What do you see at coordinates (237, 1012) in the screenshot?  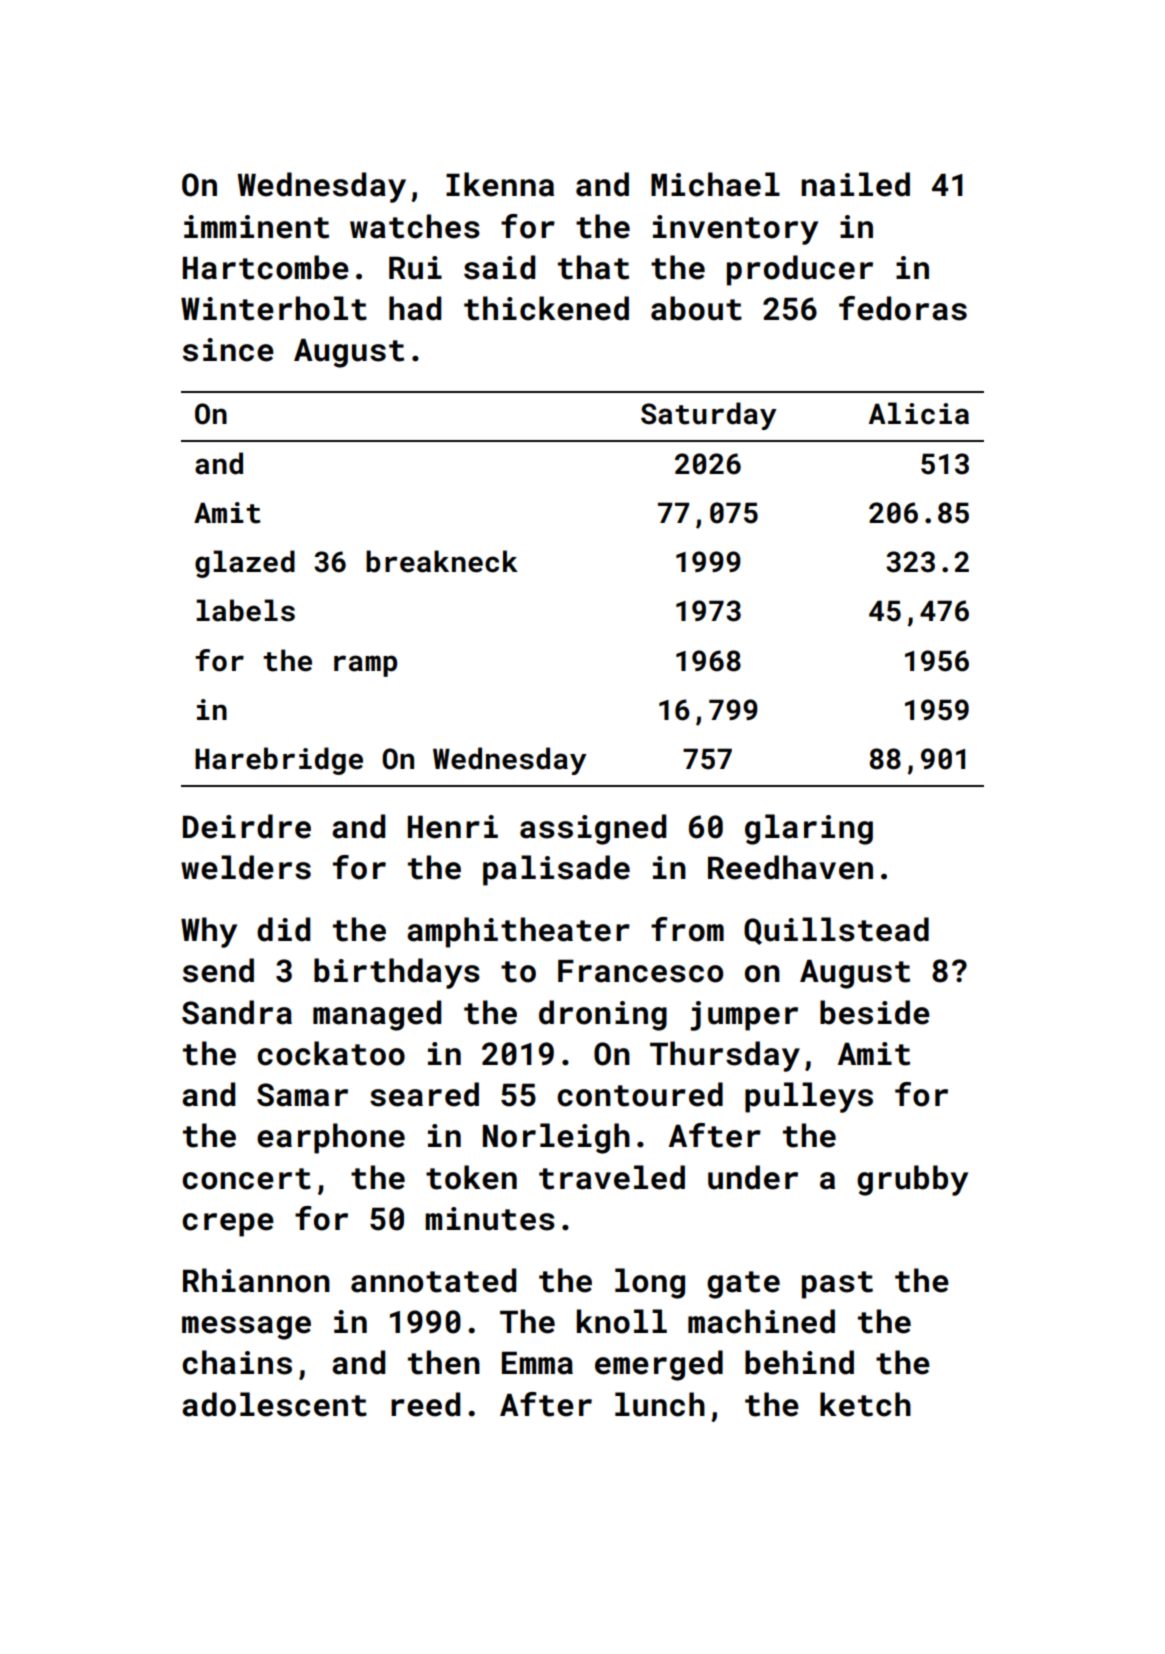 I see `Sandra` at bounding box center [237, 1012].
